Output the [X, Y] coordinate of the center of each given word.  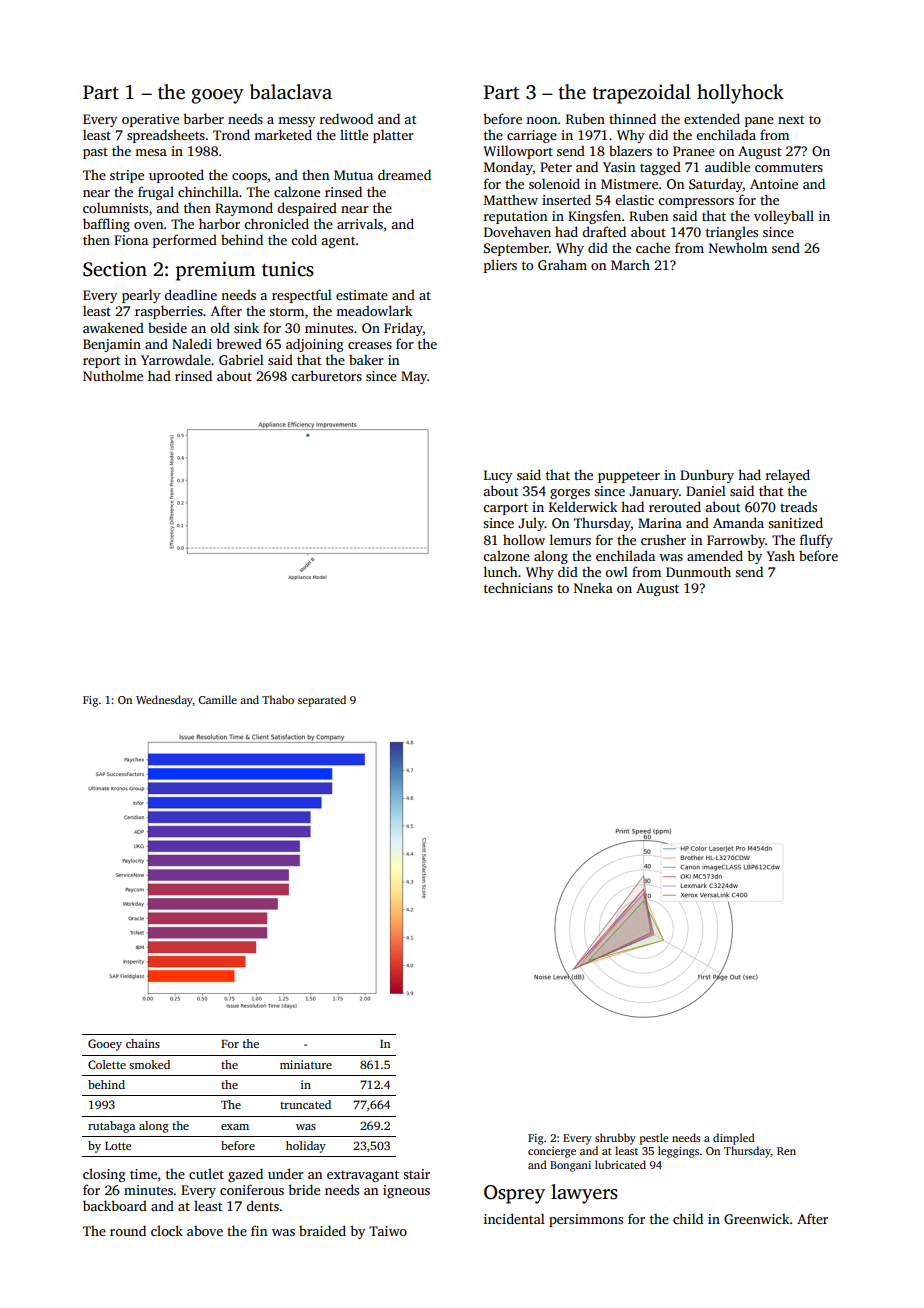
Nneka [593, 587]
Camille [217, 699]
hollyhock [740, 94]
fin [259, 1230]
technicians [518, 587]
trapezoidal [641, 94]
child [688, 1218]
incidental [514, 1218]
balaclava [291, 92]
